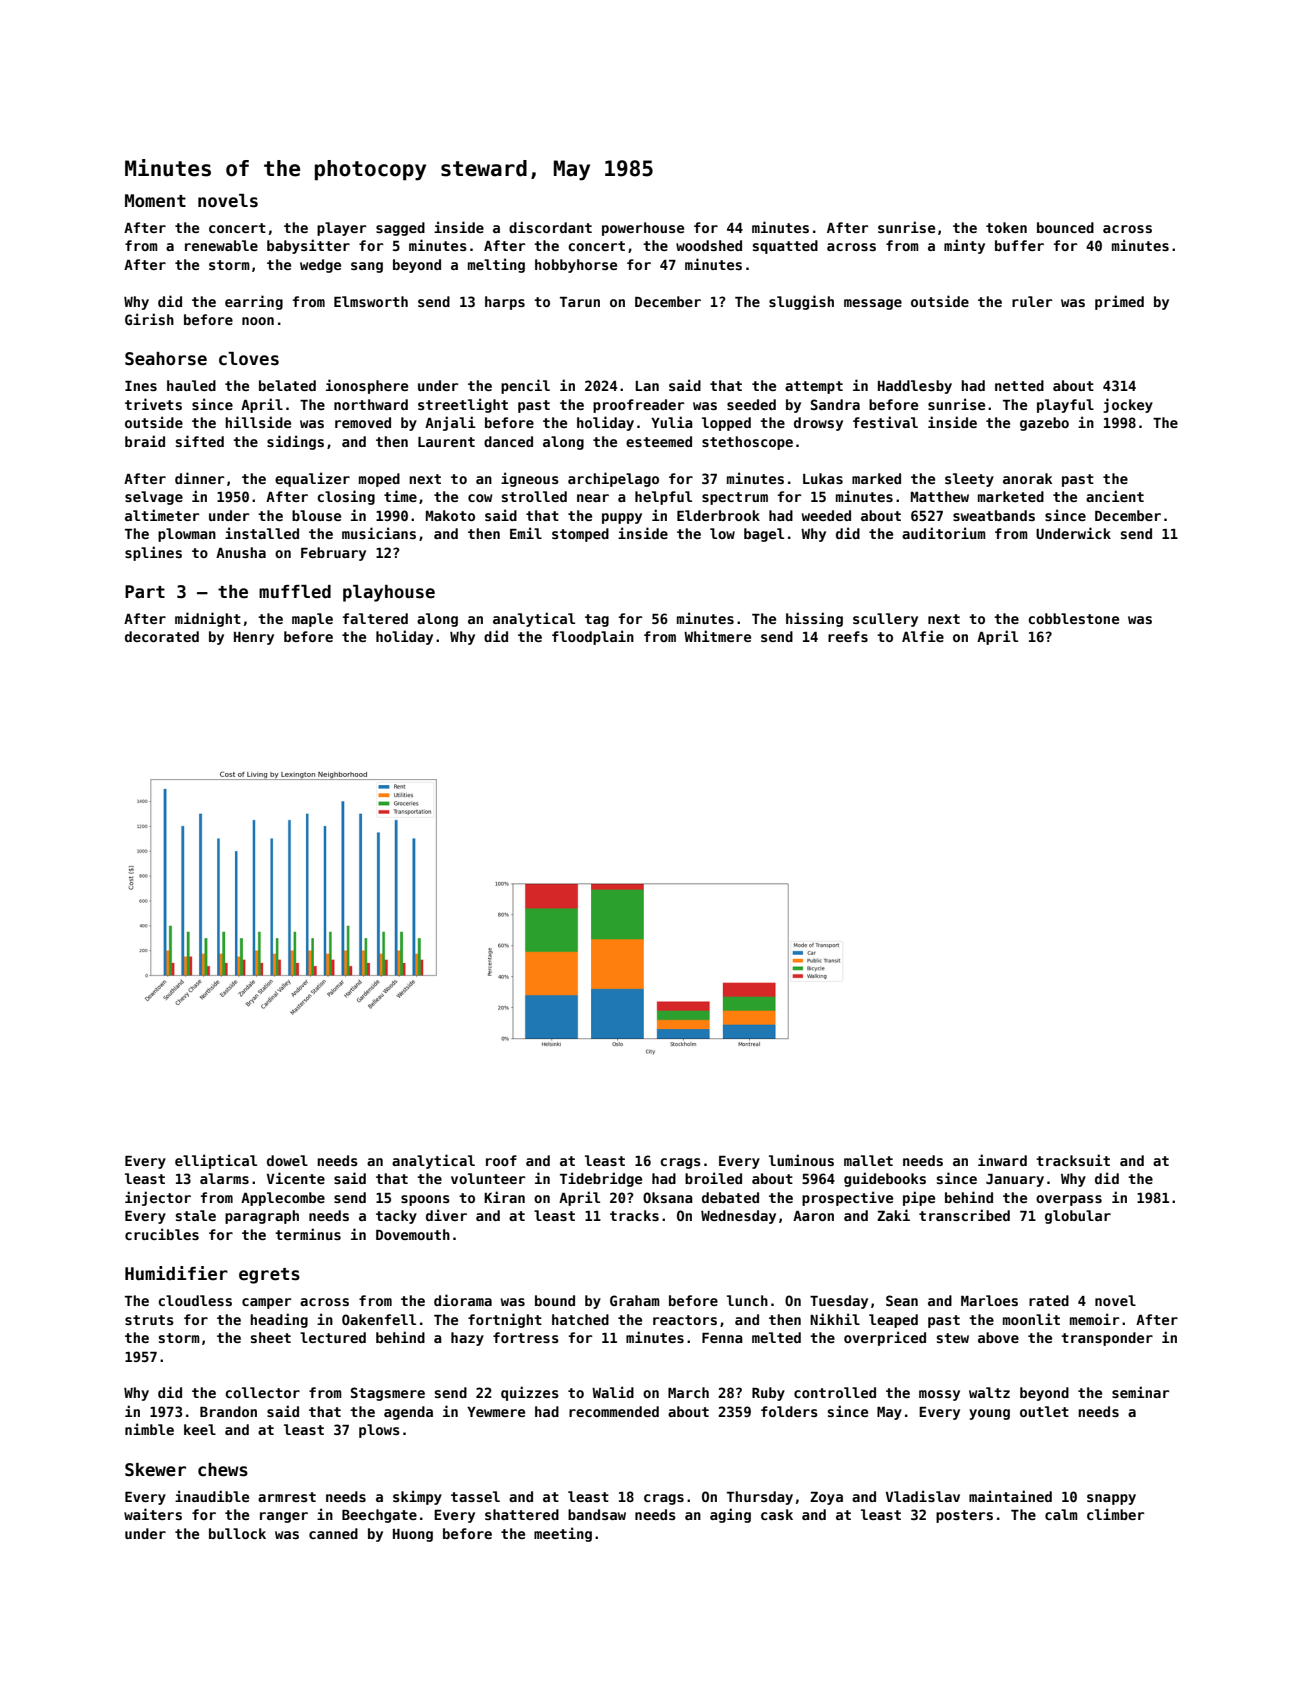  What do you see at coordinates (1006, 227) in the screenshot?
I see `token` at bounding box center [1006, 227].
